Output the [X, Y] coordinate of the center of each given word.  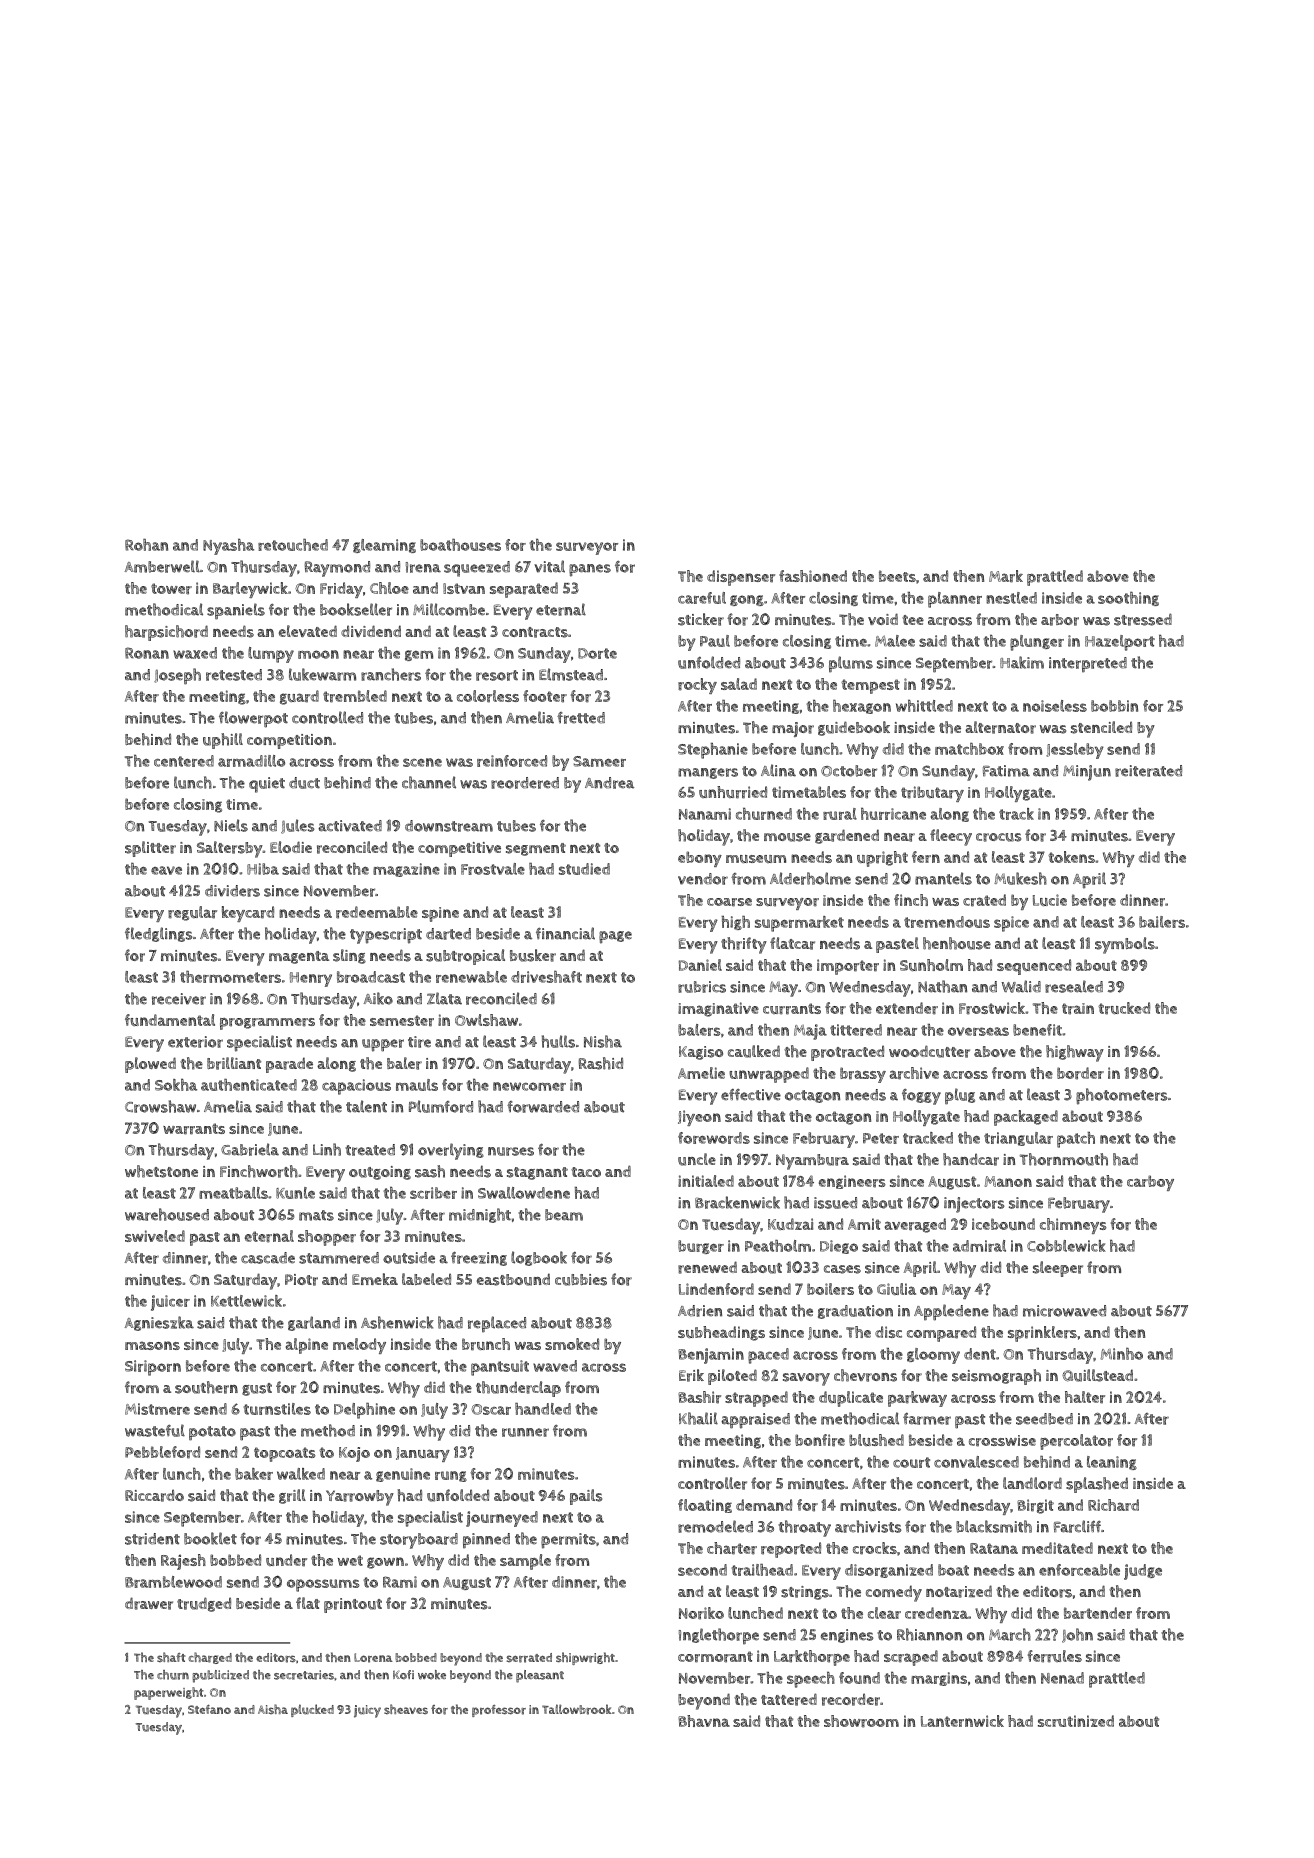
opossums [323, 1585]
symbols [1125, 945]
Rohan [146, 545]
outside [409, 1258]
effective [751, 1095]
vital [549, 566]
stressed [1143, 619]
